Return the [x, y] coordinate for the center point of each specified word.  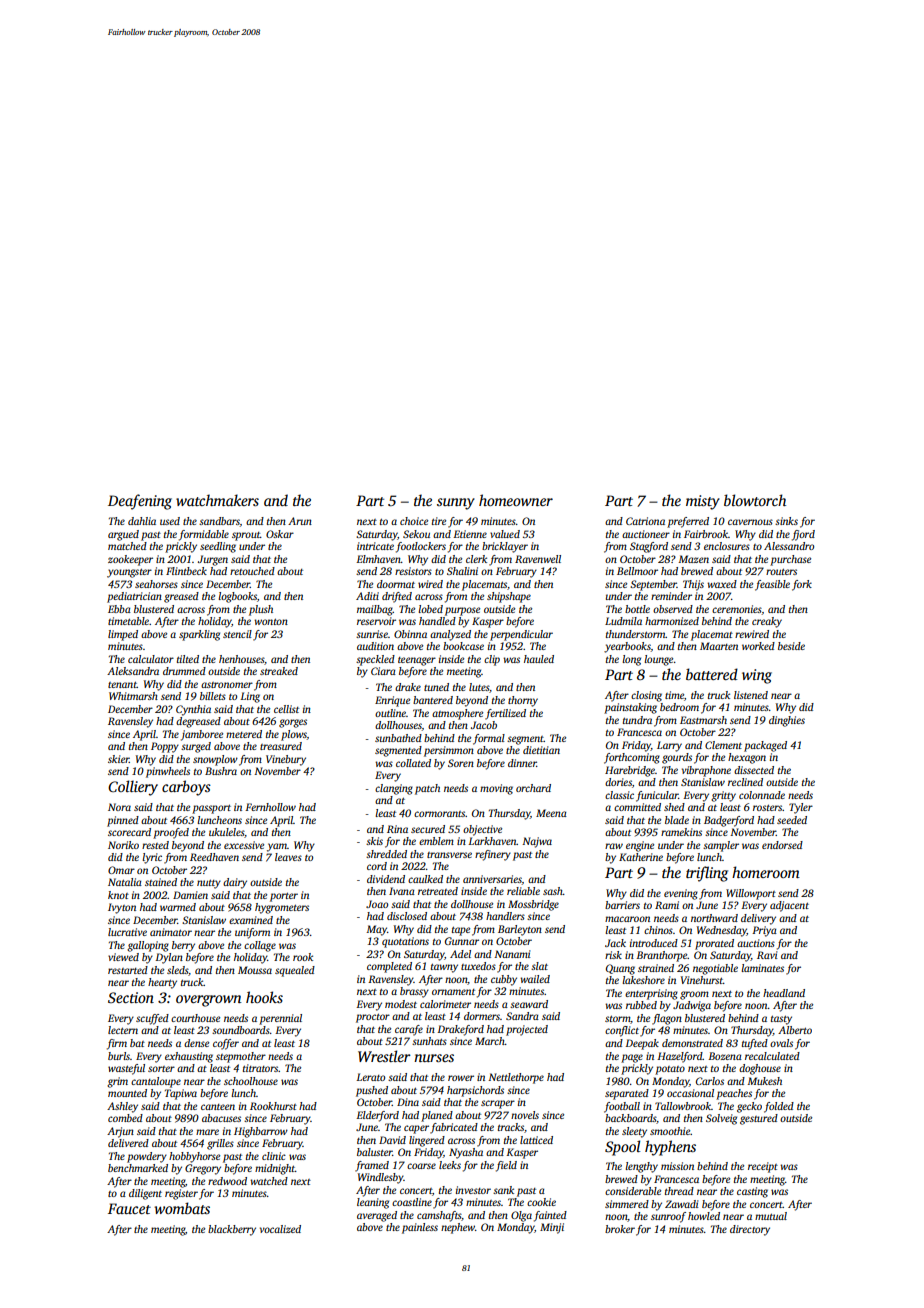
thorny [523, 701]
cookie [541, 1202]
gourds [677, 758]
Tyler [801, 808]
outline [390, 713]
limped [123, 635]
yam [277, 847]
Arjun [120, 1132]
